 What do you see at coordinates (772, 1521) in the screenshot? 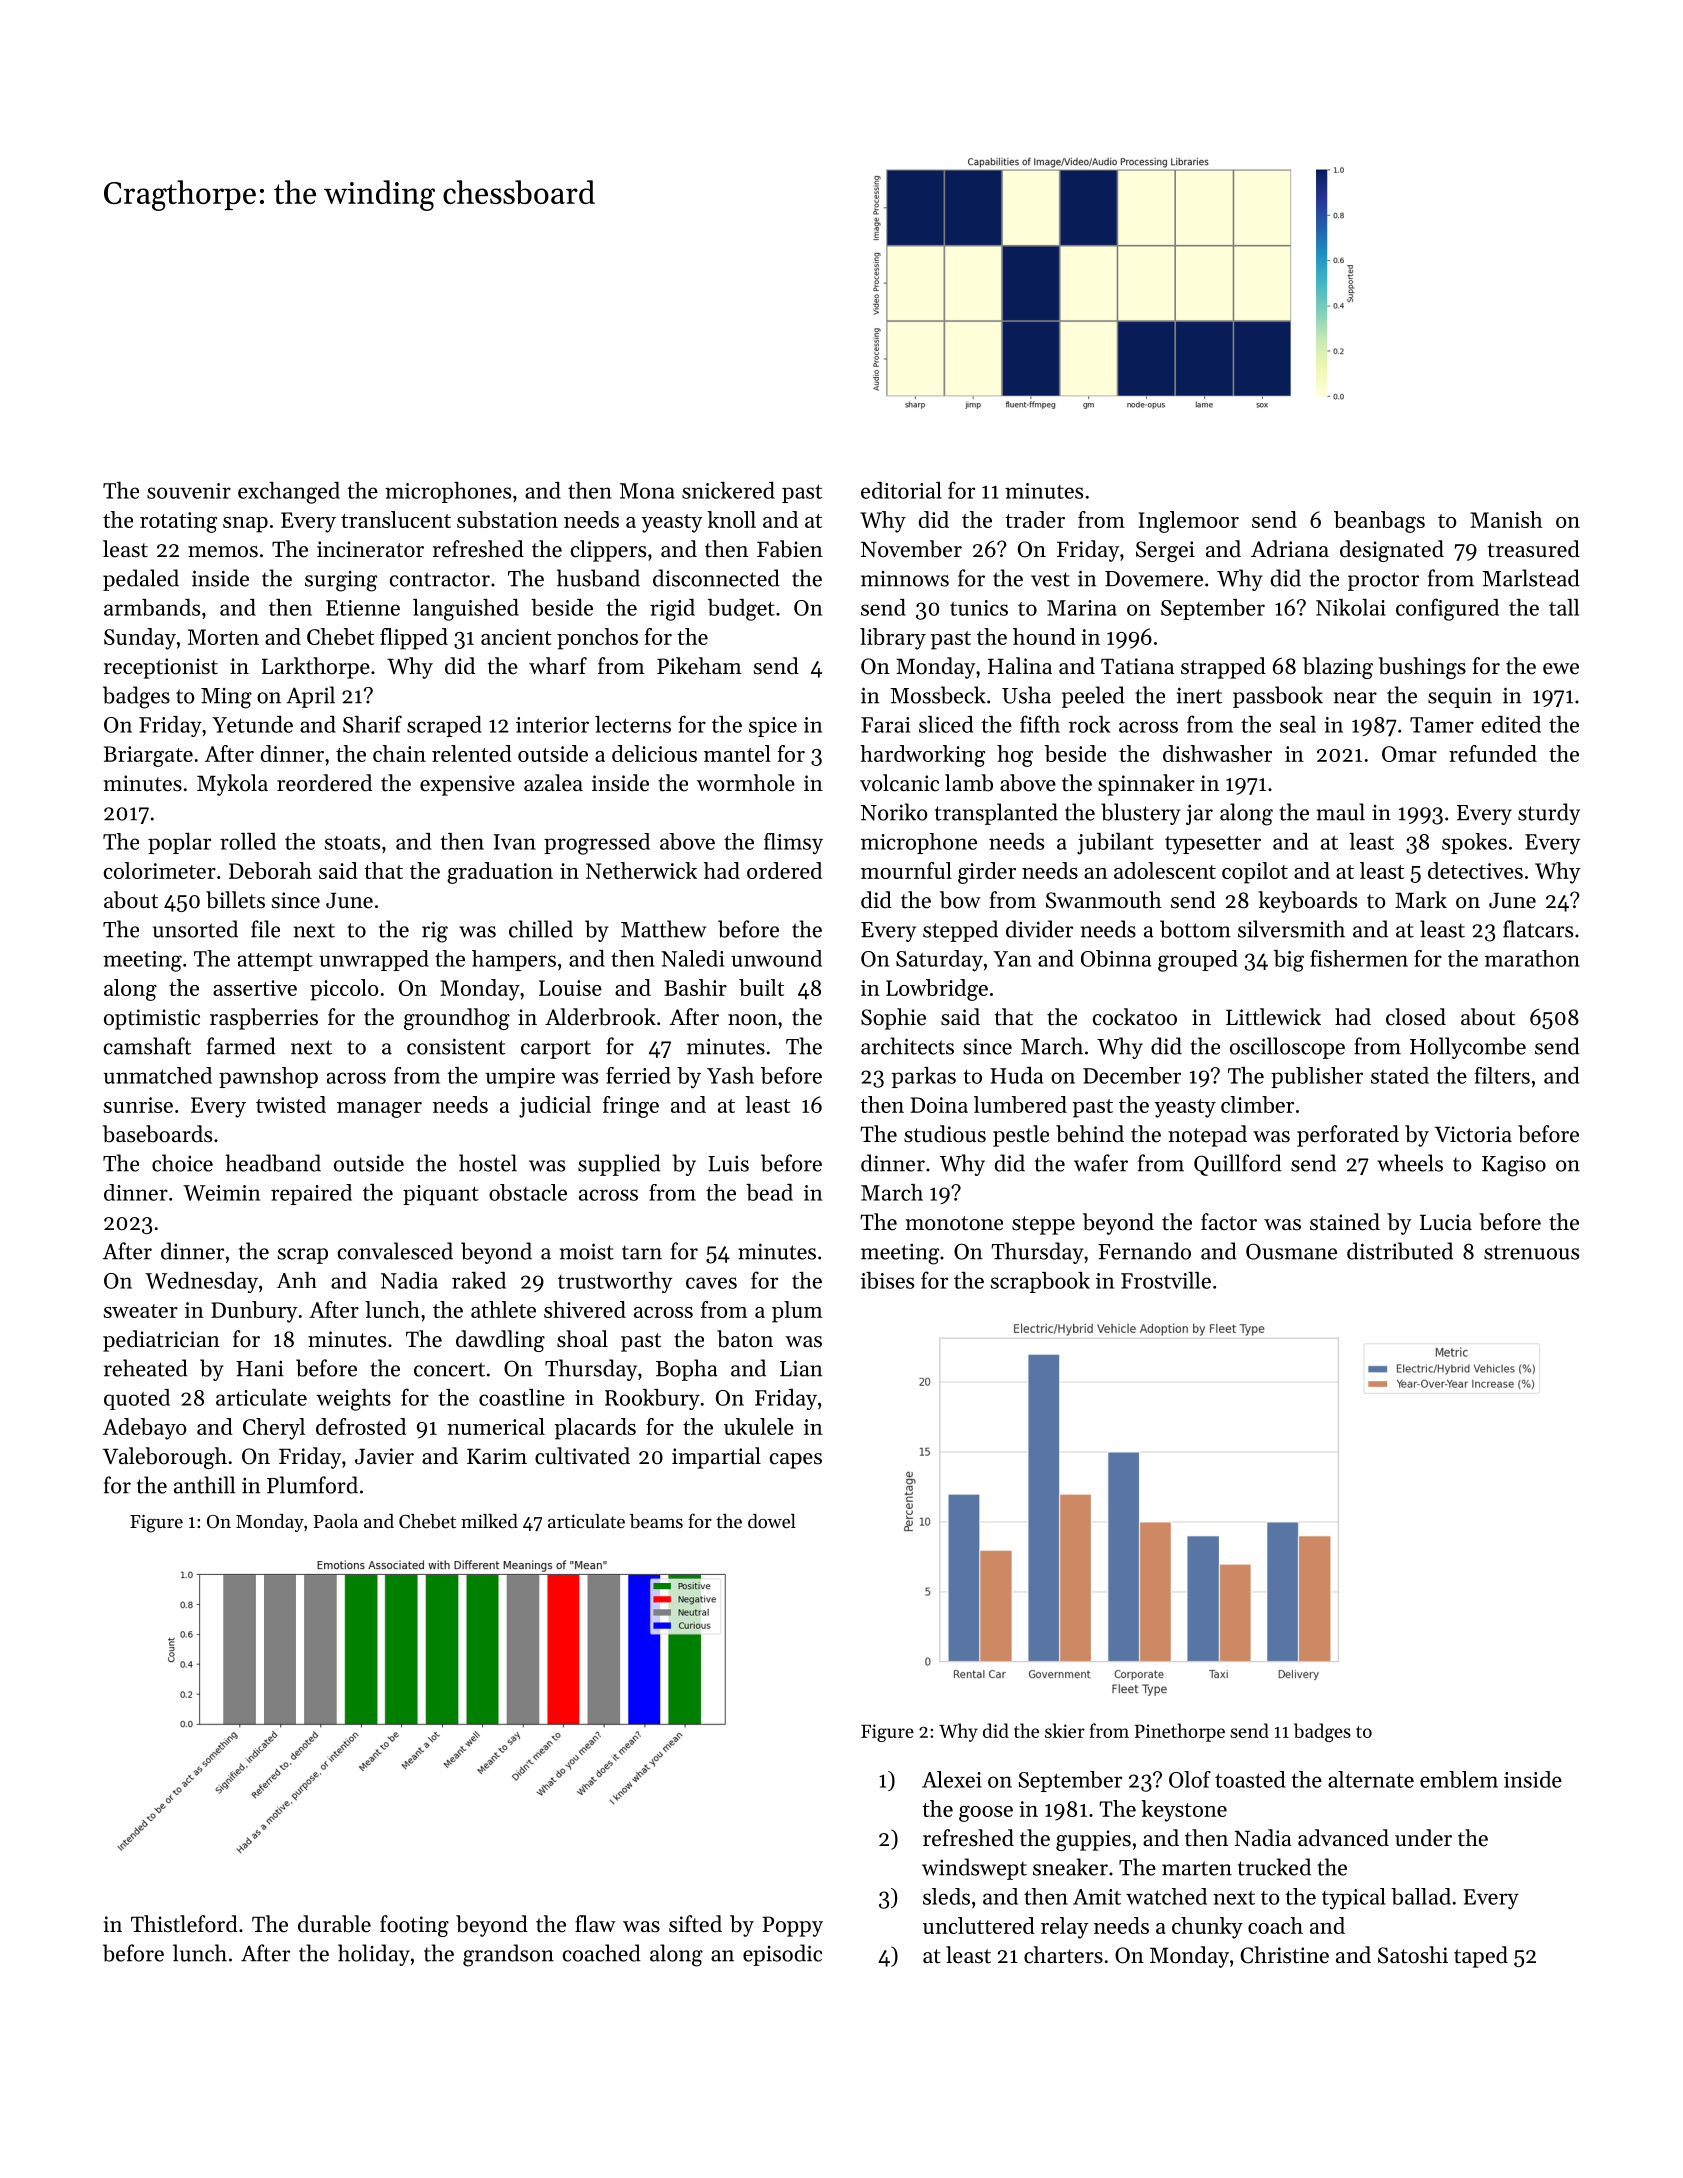
I see `dowel` at bounding box center [772, 1521].
